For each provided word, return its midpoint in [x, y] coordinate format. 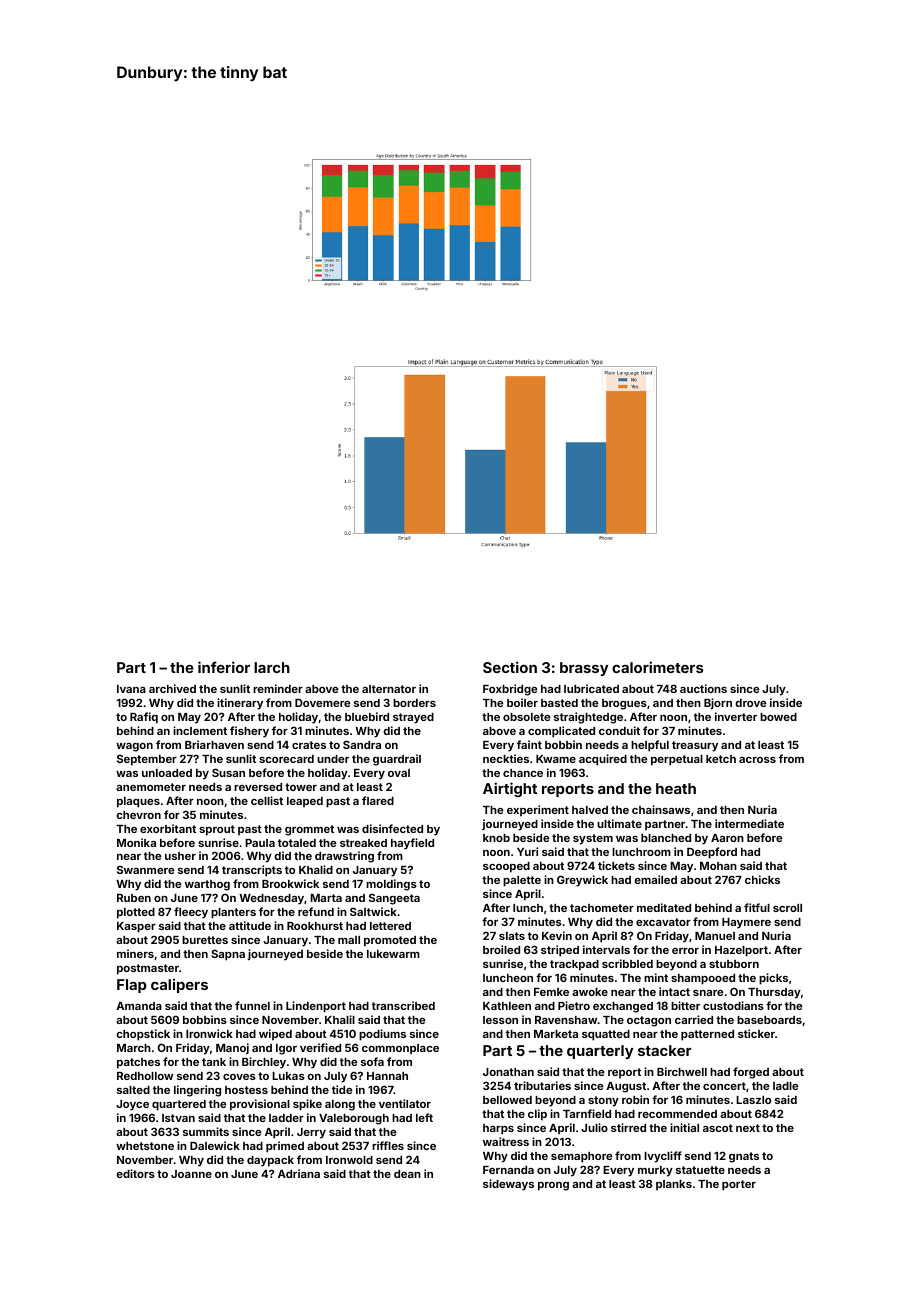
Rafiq [144, 718]
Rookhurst [315, 926]
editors [135, 1173]
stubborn [734, 964]
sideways [508, 1185]
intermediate [749, 823]
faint [529, 744]
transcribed [403, 1005]
